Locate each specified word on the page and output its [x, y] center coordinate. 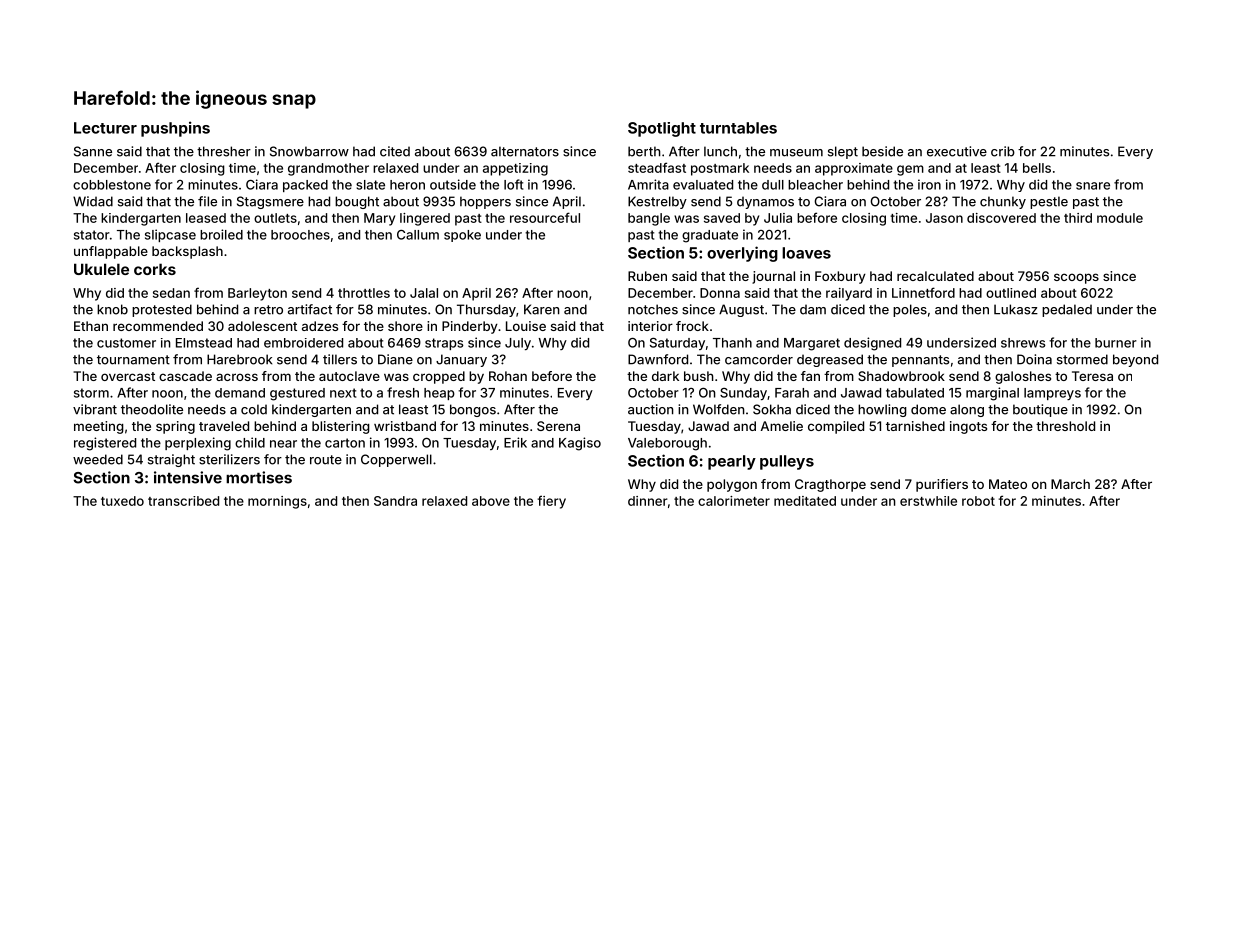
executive [957, 151]
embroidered [303, 343]
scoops [1076, 278]
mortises [259, 477]
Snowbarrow [309, 151]
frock [692, 326]
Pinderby [470, 327]
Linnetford [923, 292]
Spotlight [662, 129]
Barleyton [257, 294]
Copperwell [396, 460]
